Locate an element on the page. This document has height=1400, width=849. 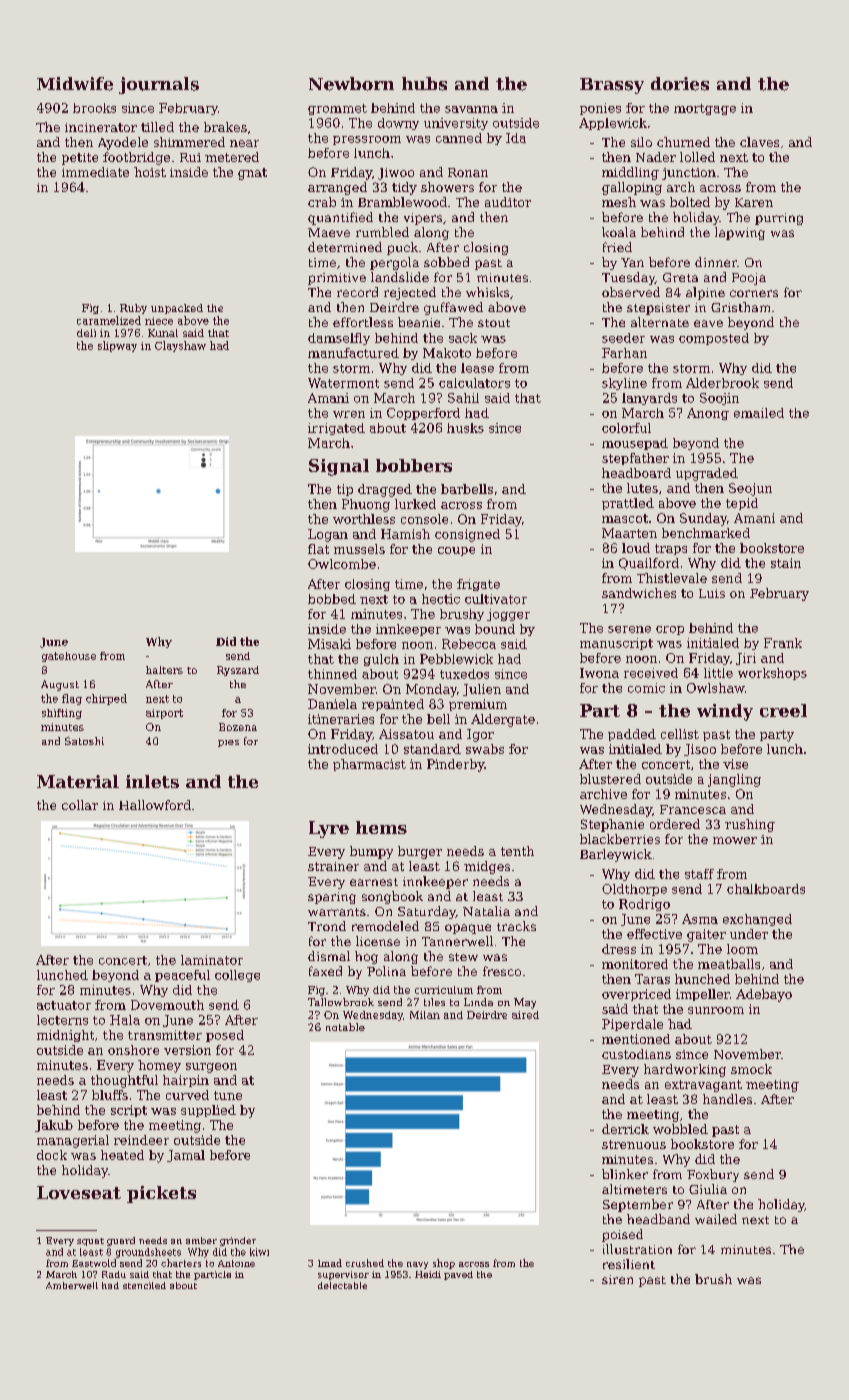
Alderbrook is located at coordinates (722, 383).
